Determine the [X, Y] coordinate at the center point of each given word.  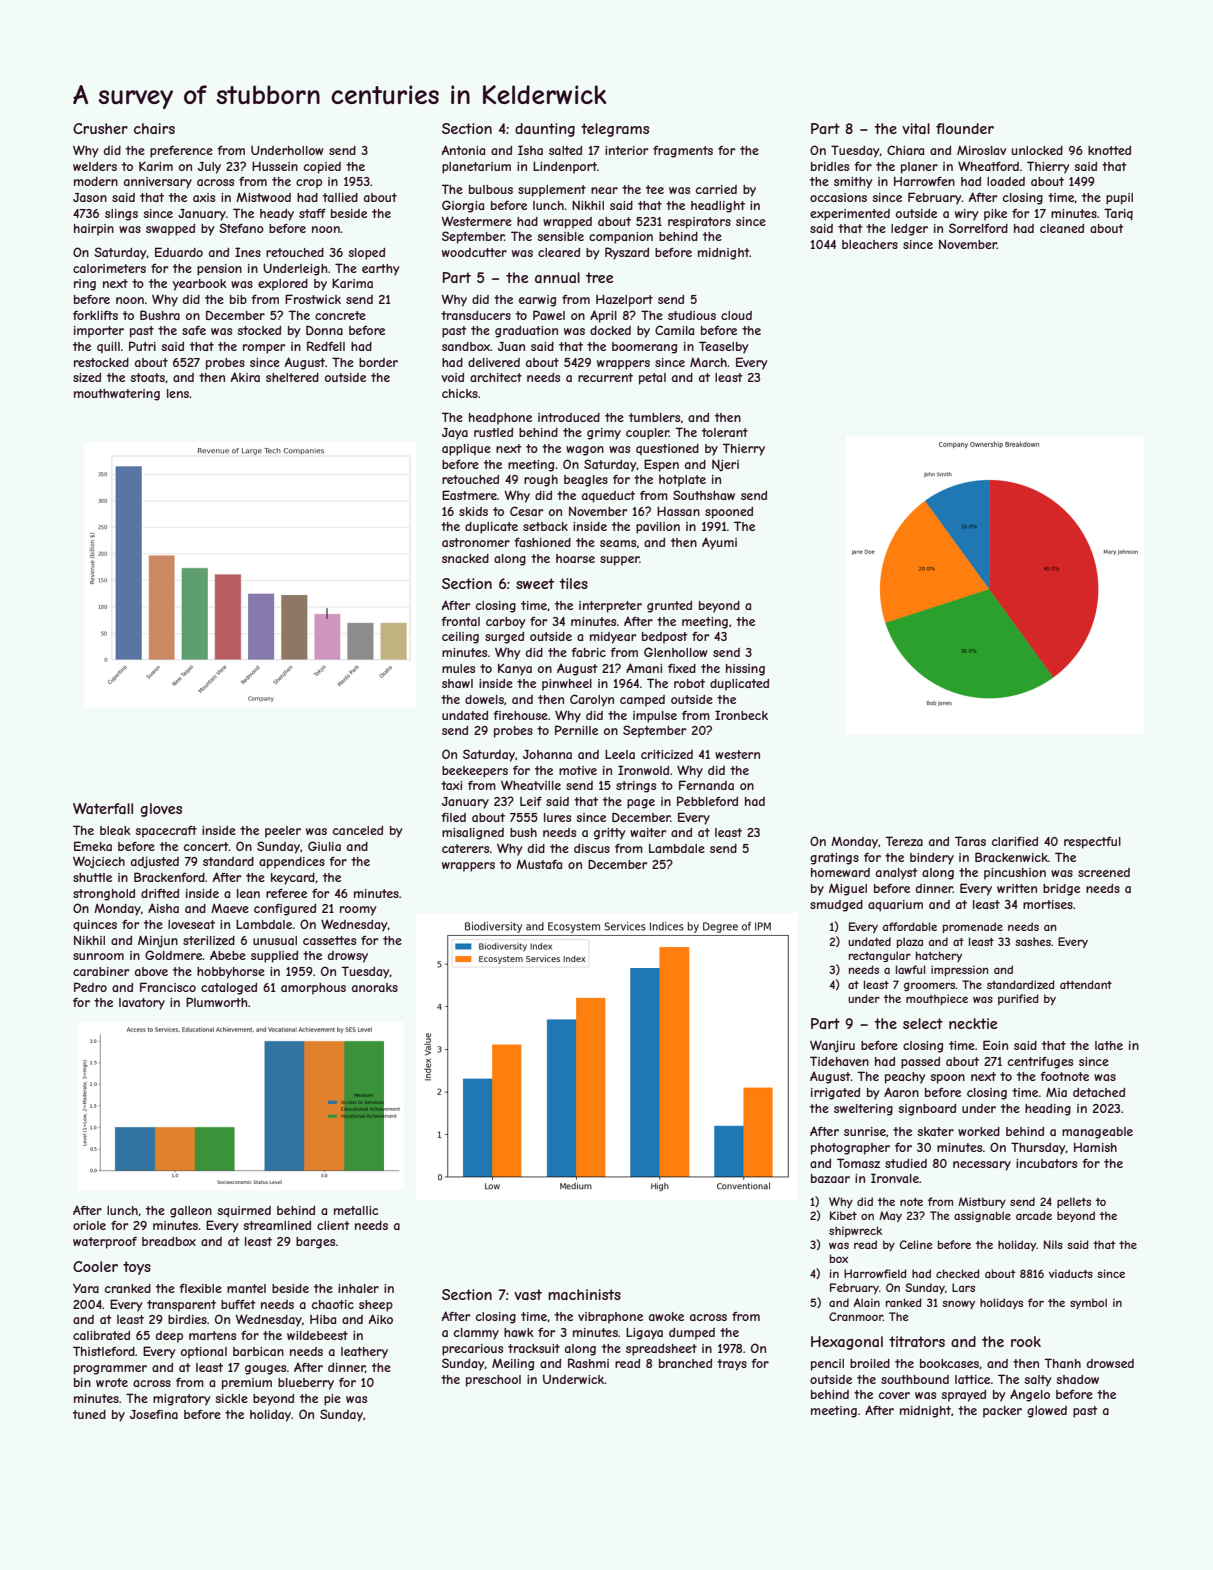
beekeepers [475, 772]
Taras [970, 841]
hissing [745, 670]
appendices [292, 863]
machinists [584, 1294]
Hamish [1095, 1147]
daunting [545, 130]
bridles [830, 166]
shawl [457, 683]
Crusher [100, 128]
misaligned [473, 834]
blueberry [306, 1384]
